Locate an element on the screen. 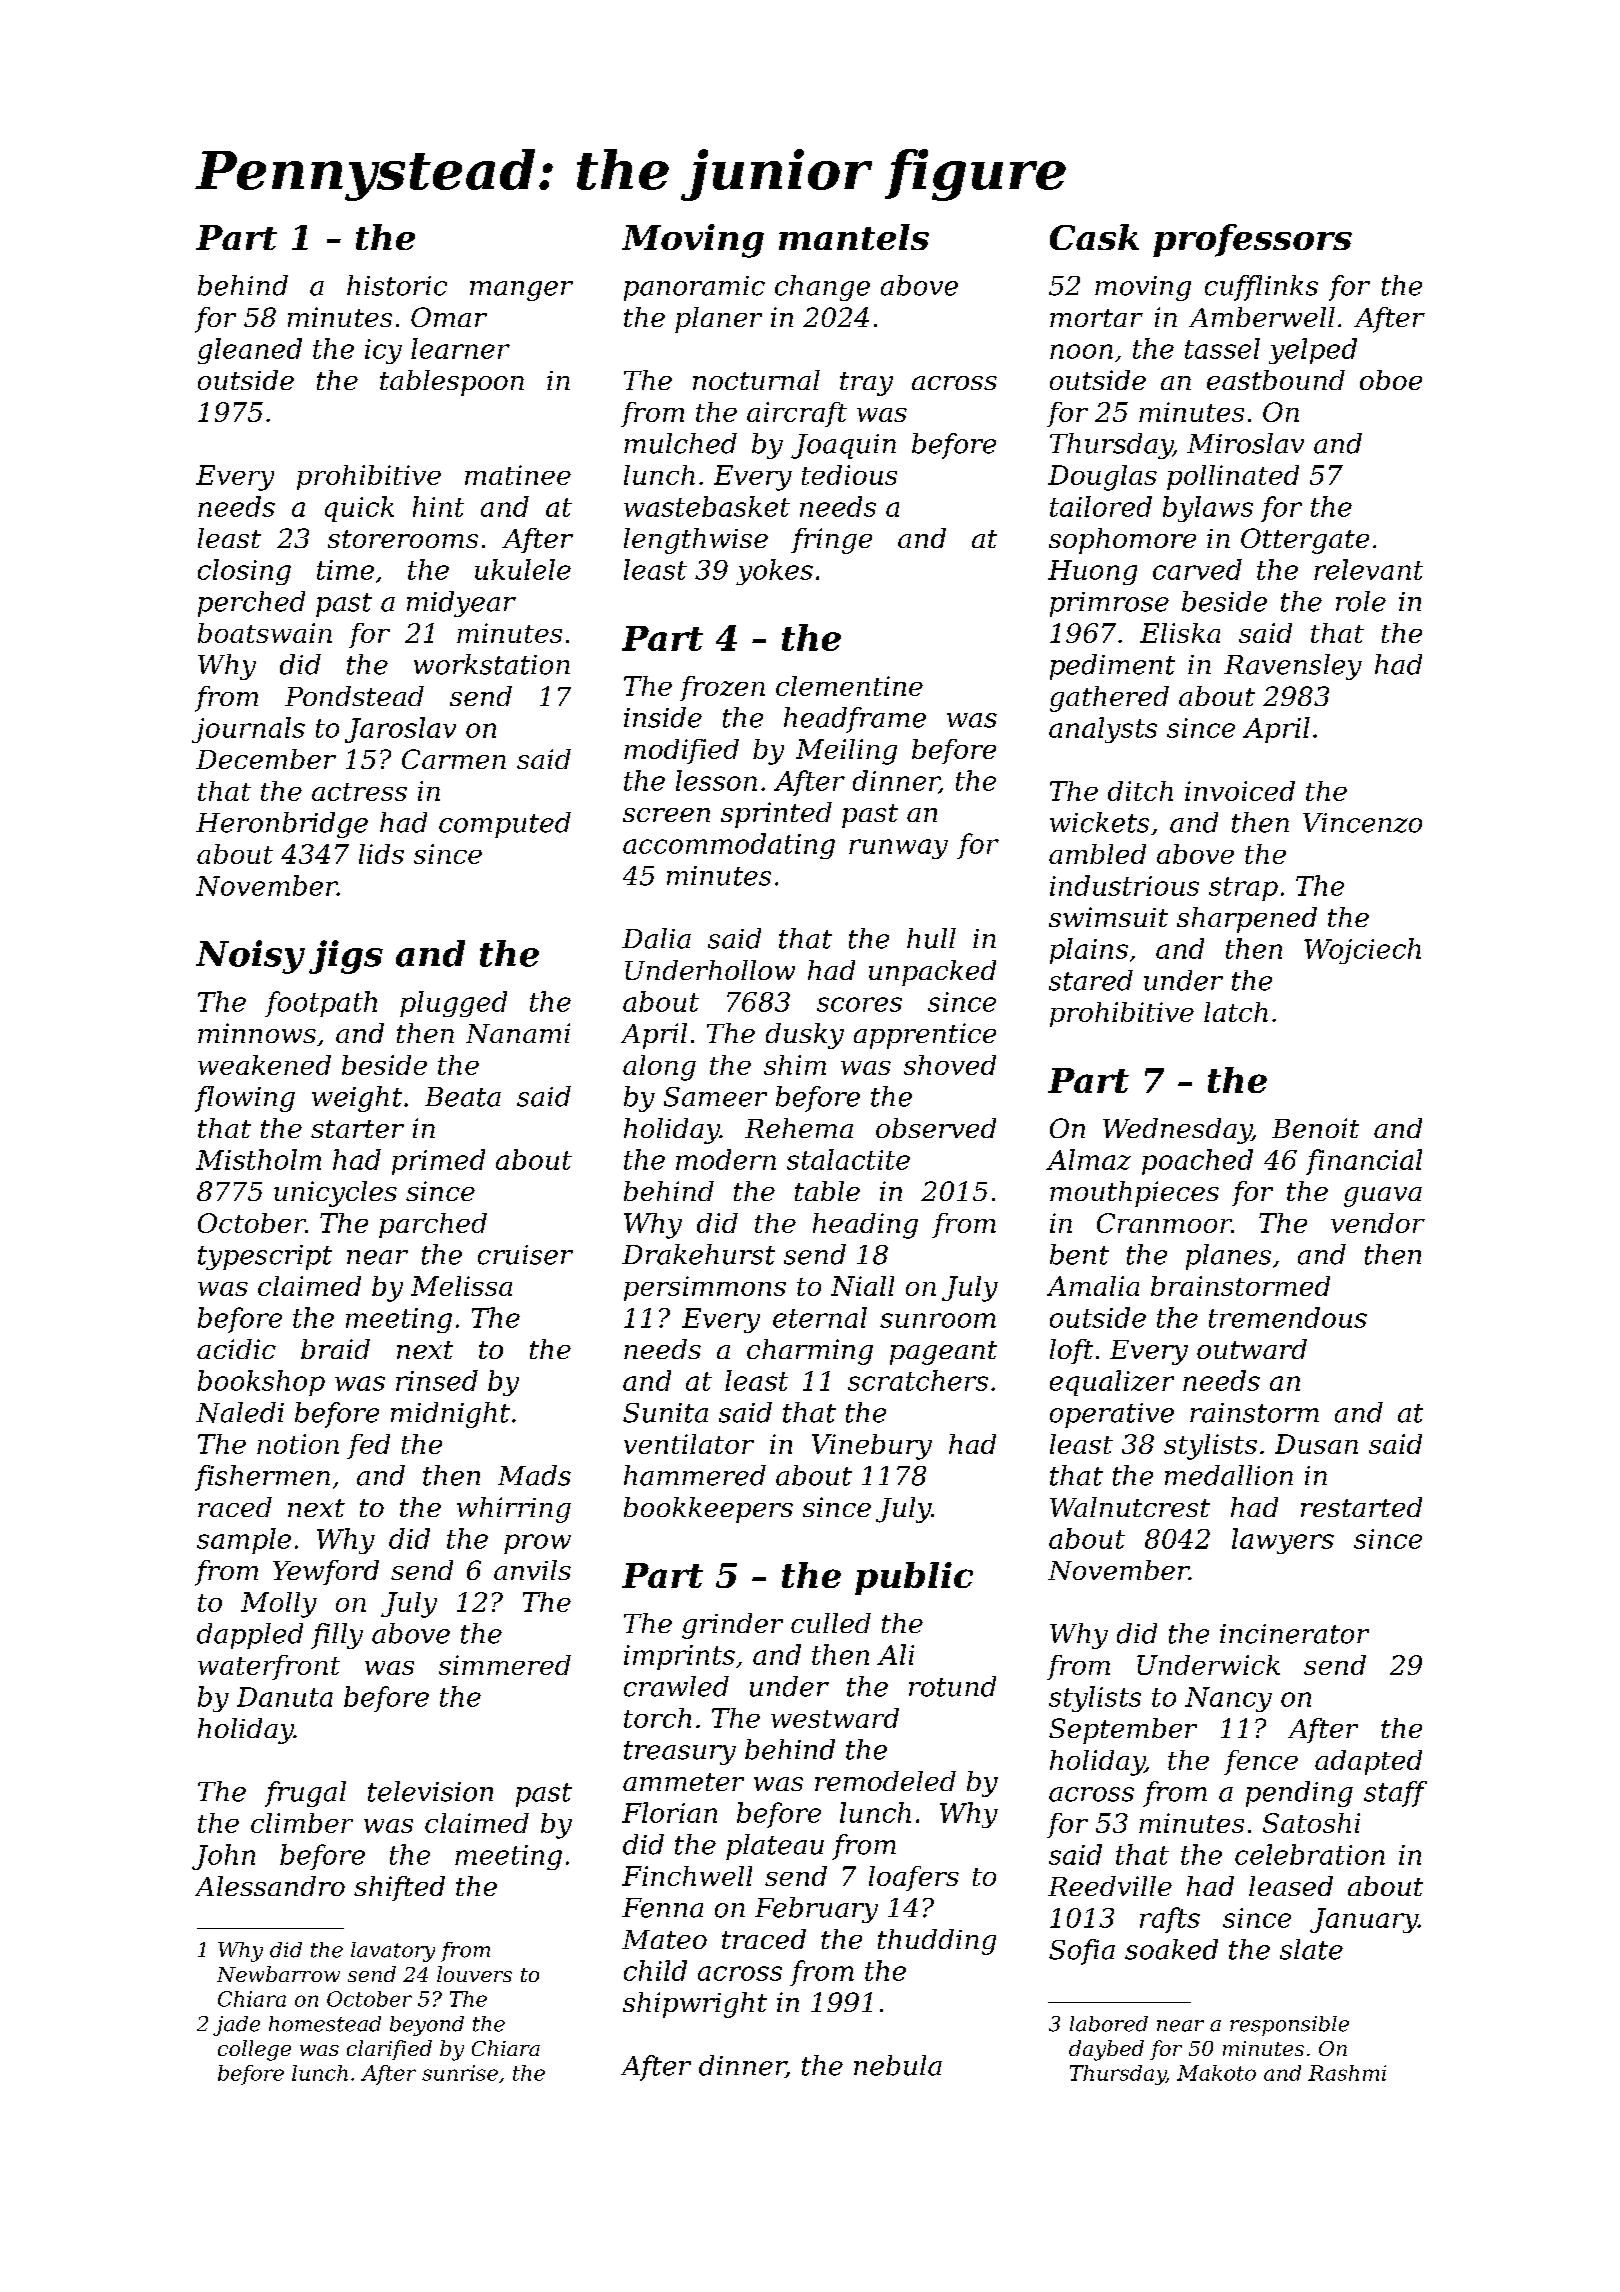 The width and height of the screenshot is (1620, 2292). simmered is located at coordinates (505, 1665).
